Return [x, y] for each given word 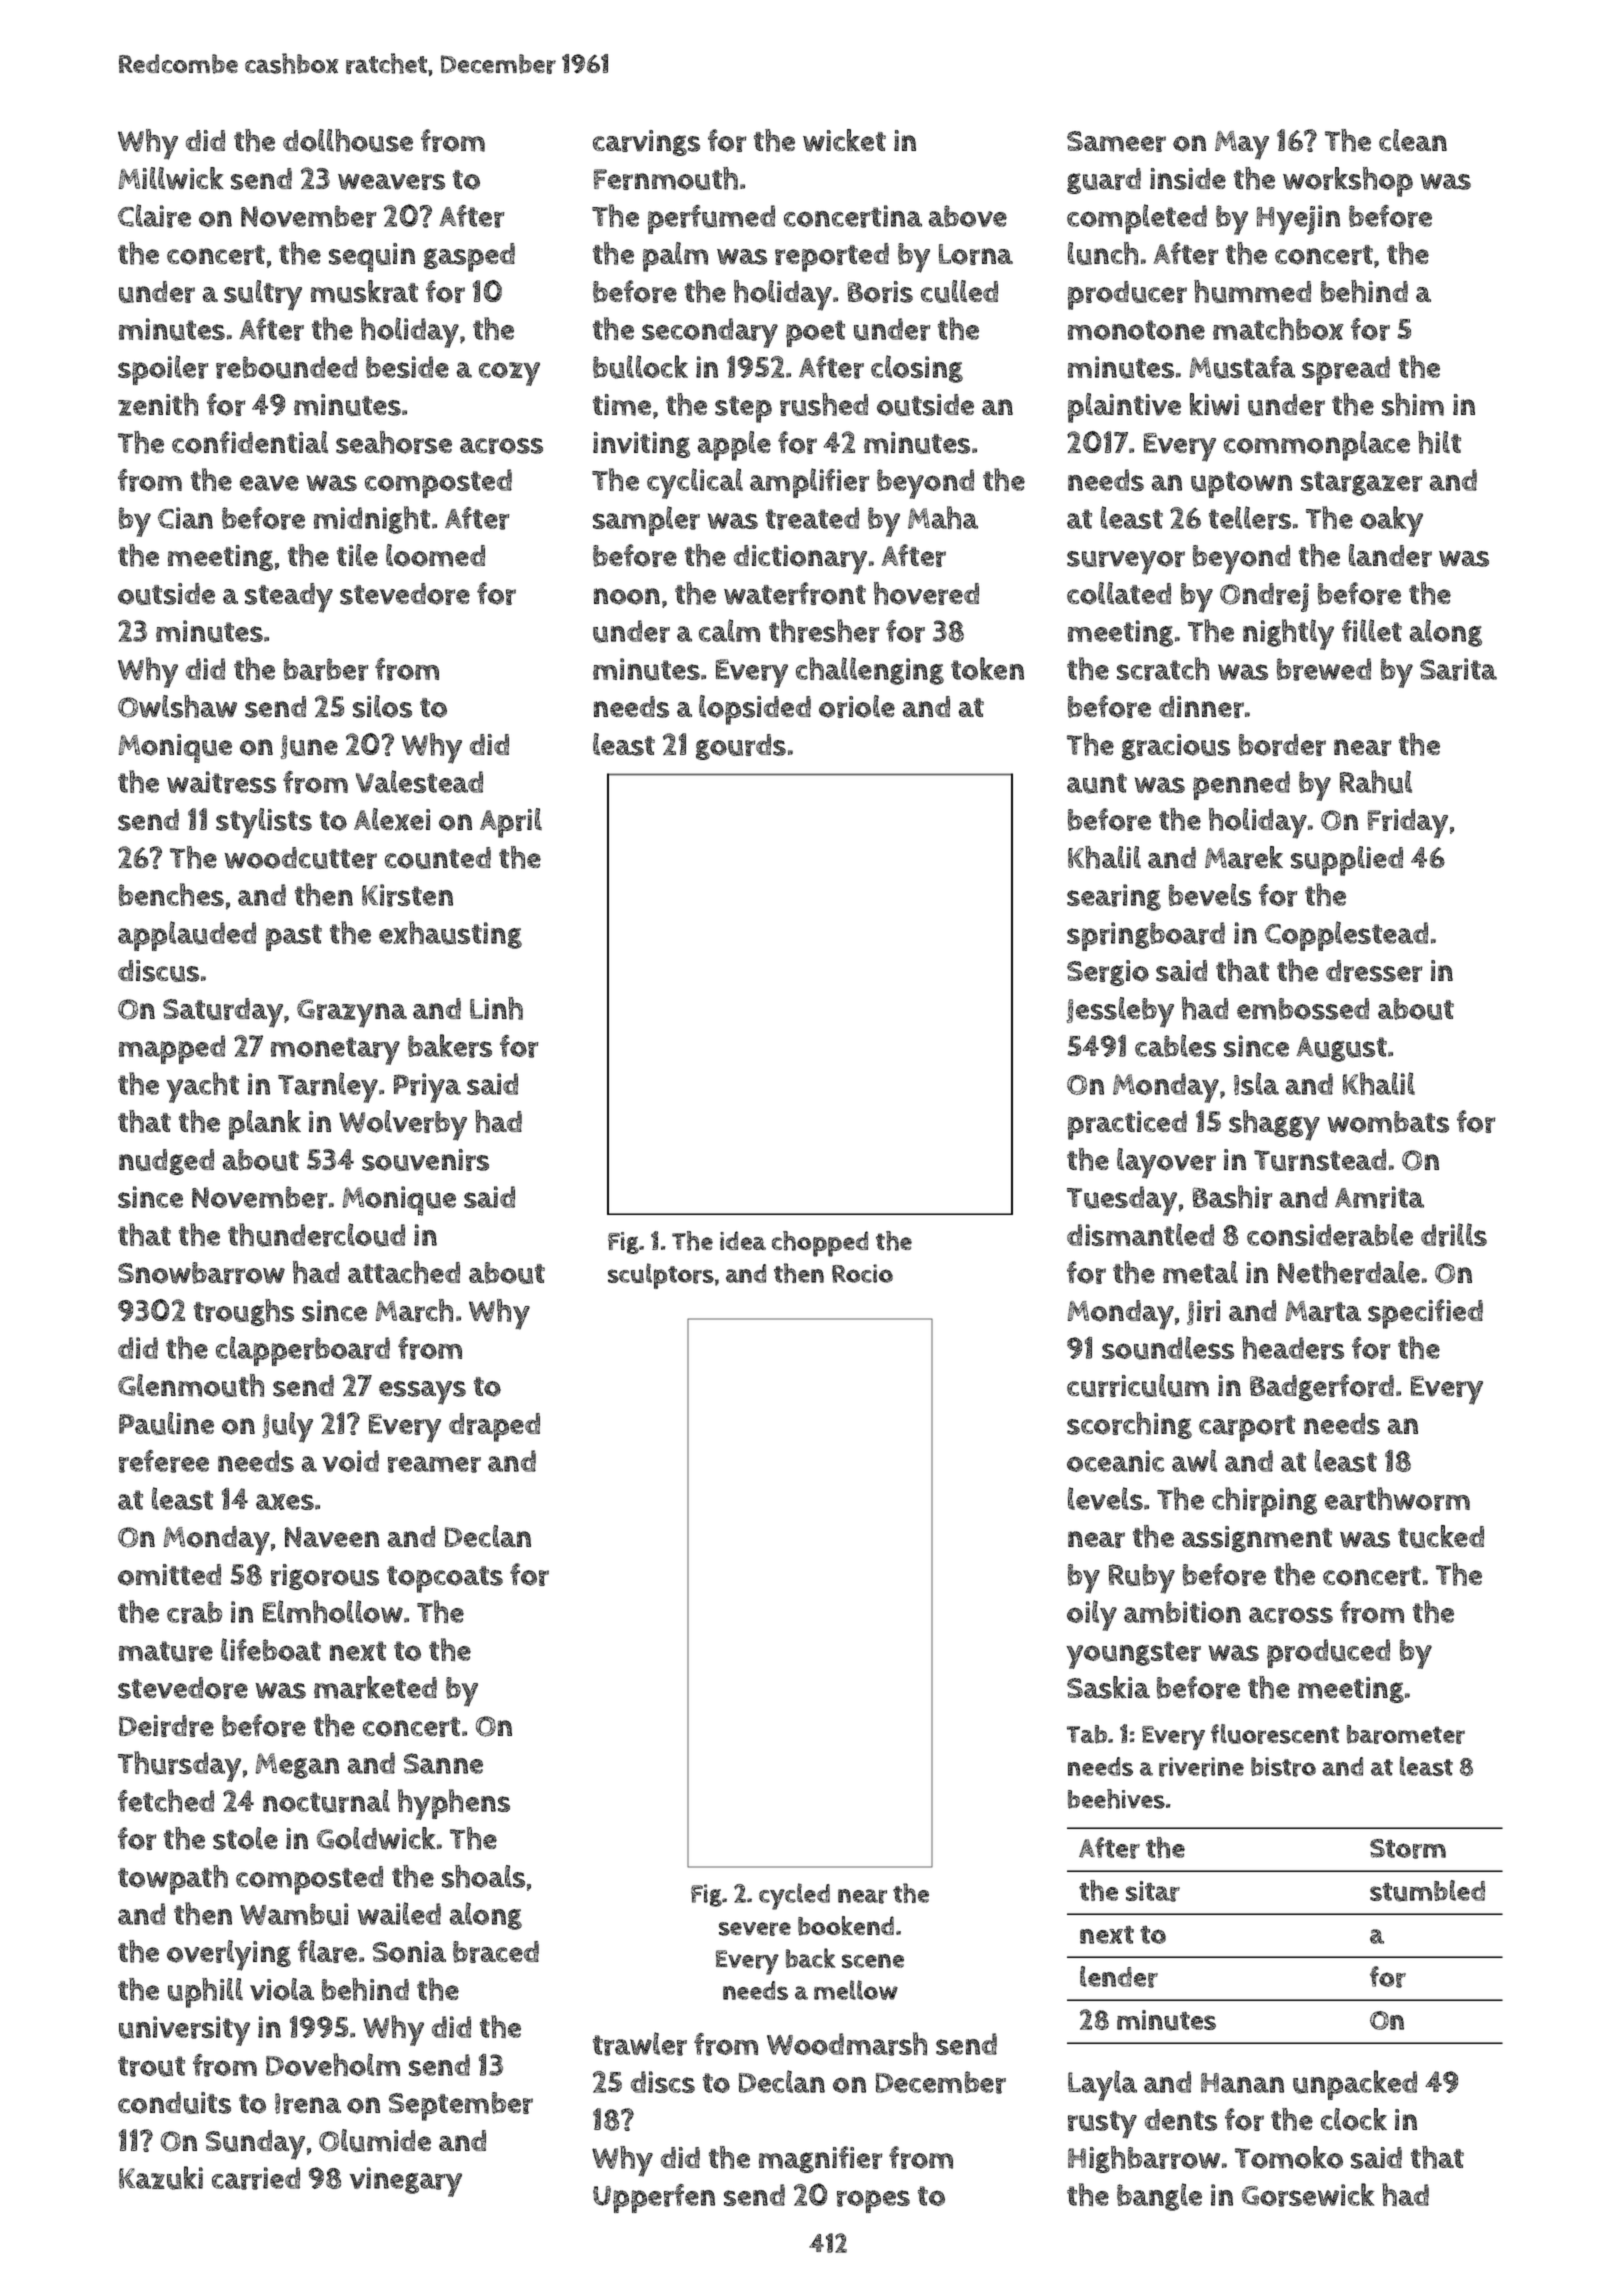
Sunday [255, 2145]
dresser [1374, 971]
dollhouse [348, 140]
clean [1413, 140]
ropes [873, 2201]
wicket [844, 140]
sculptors [661, 1276]
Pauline [166, 1423]
